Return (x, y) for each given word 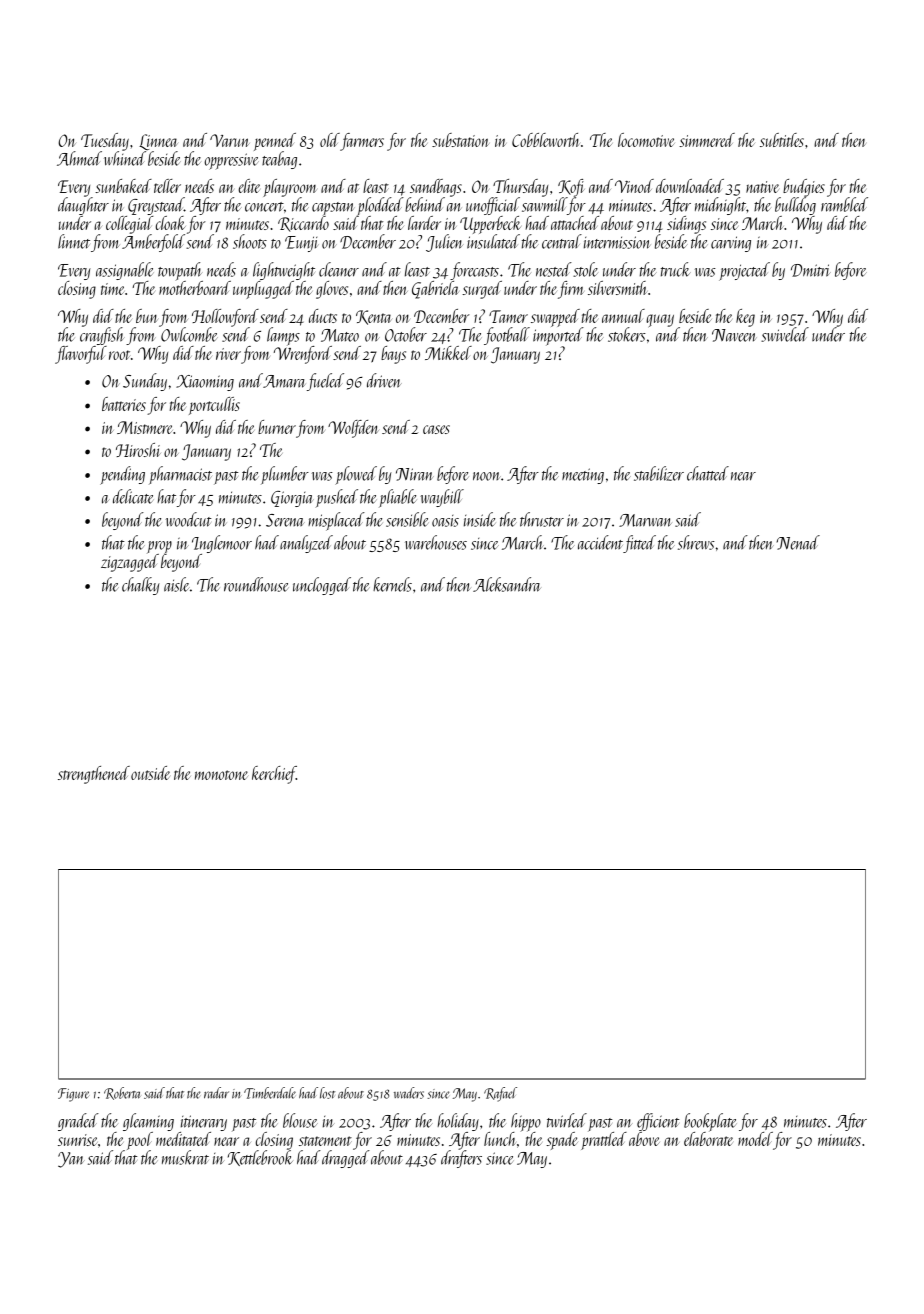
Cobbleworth (545, 140)
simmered (707, 140)
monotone (221, 775)
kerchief (274, 775)
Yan (71, 1160)
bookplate (710, 1122)
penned (275, 142)
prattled (604, 1141)
